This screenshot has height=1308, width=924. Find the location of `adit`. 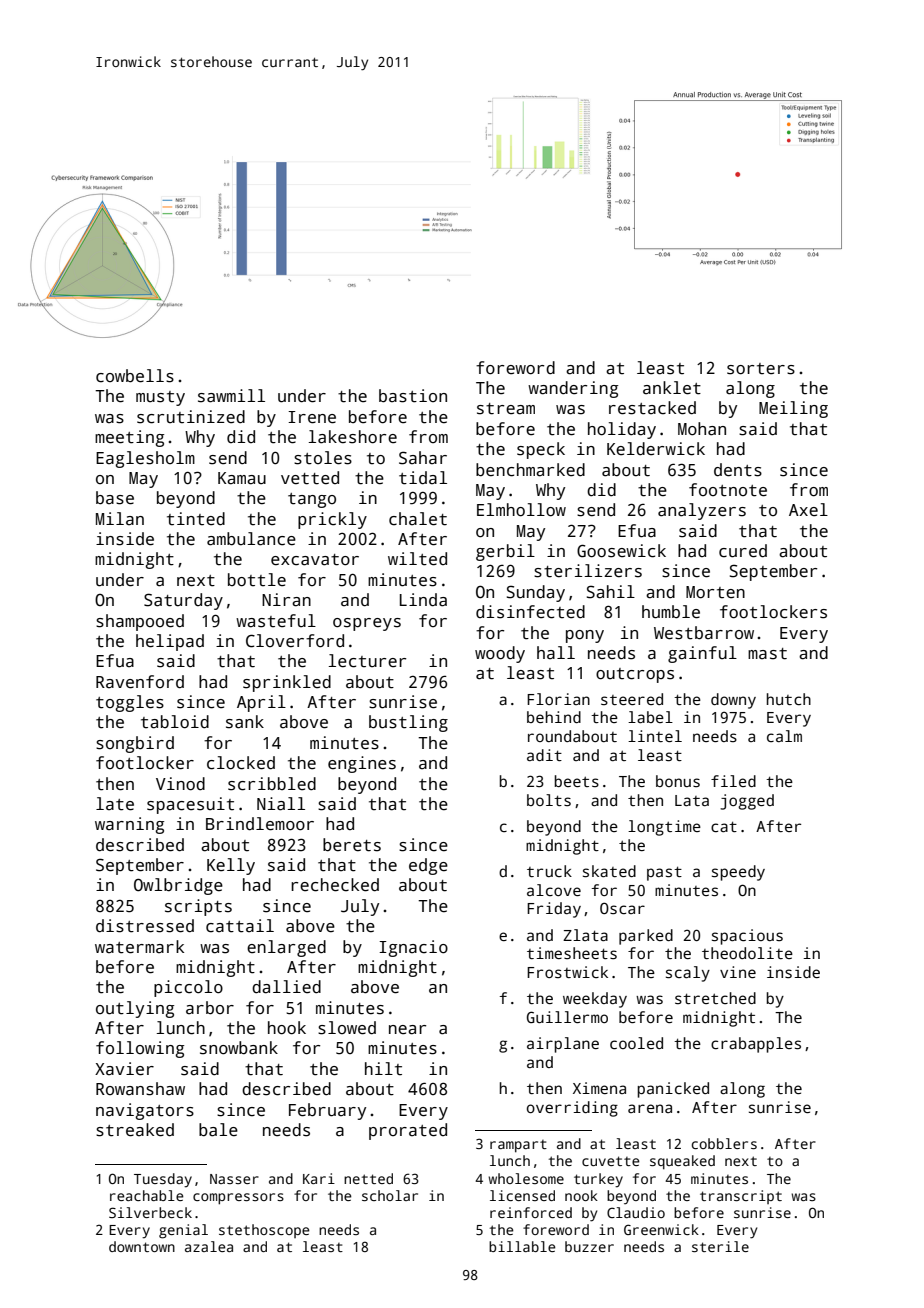

adit is located at coordinates (544, 755).
